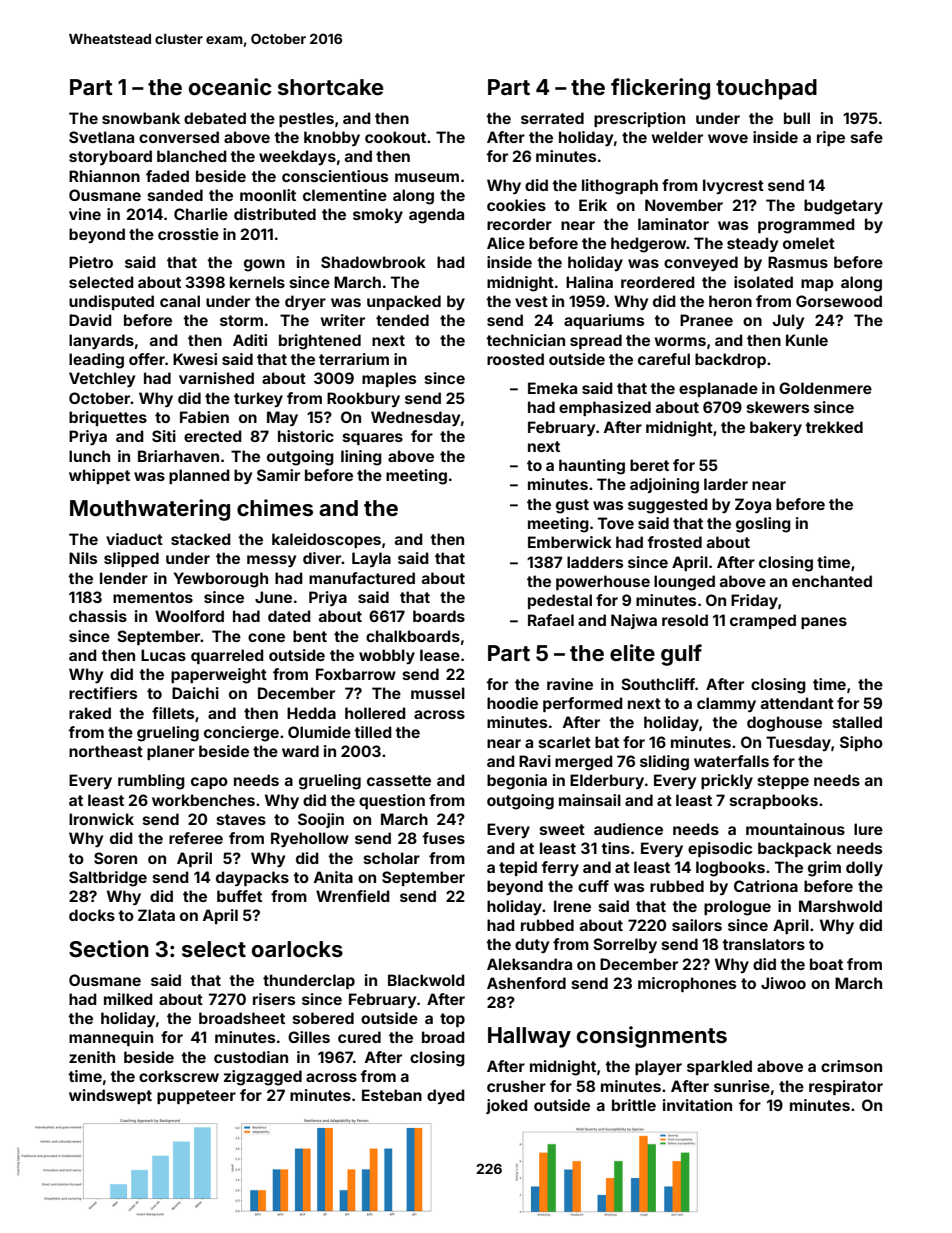 The height and width of the screenshot is (1233, 952). I want to click on storyboard, so click(110, 157).
